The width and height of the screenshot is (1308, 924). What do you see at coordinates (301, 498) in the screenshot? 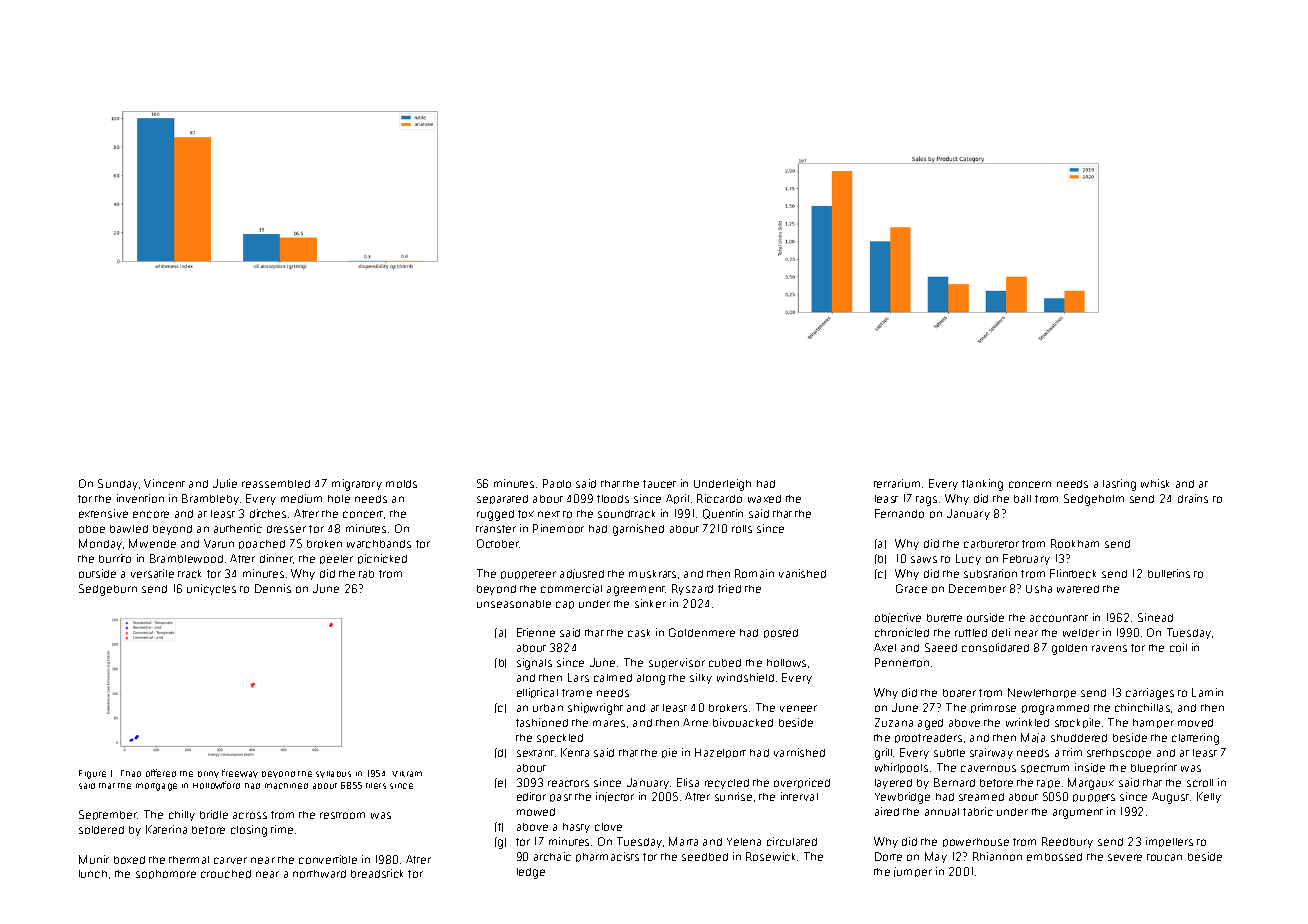
I see `medium` at bounding box center [301, 498].
